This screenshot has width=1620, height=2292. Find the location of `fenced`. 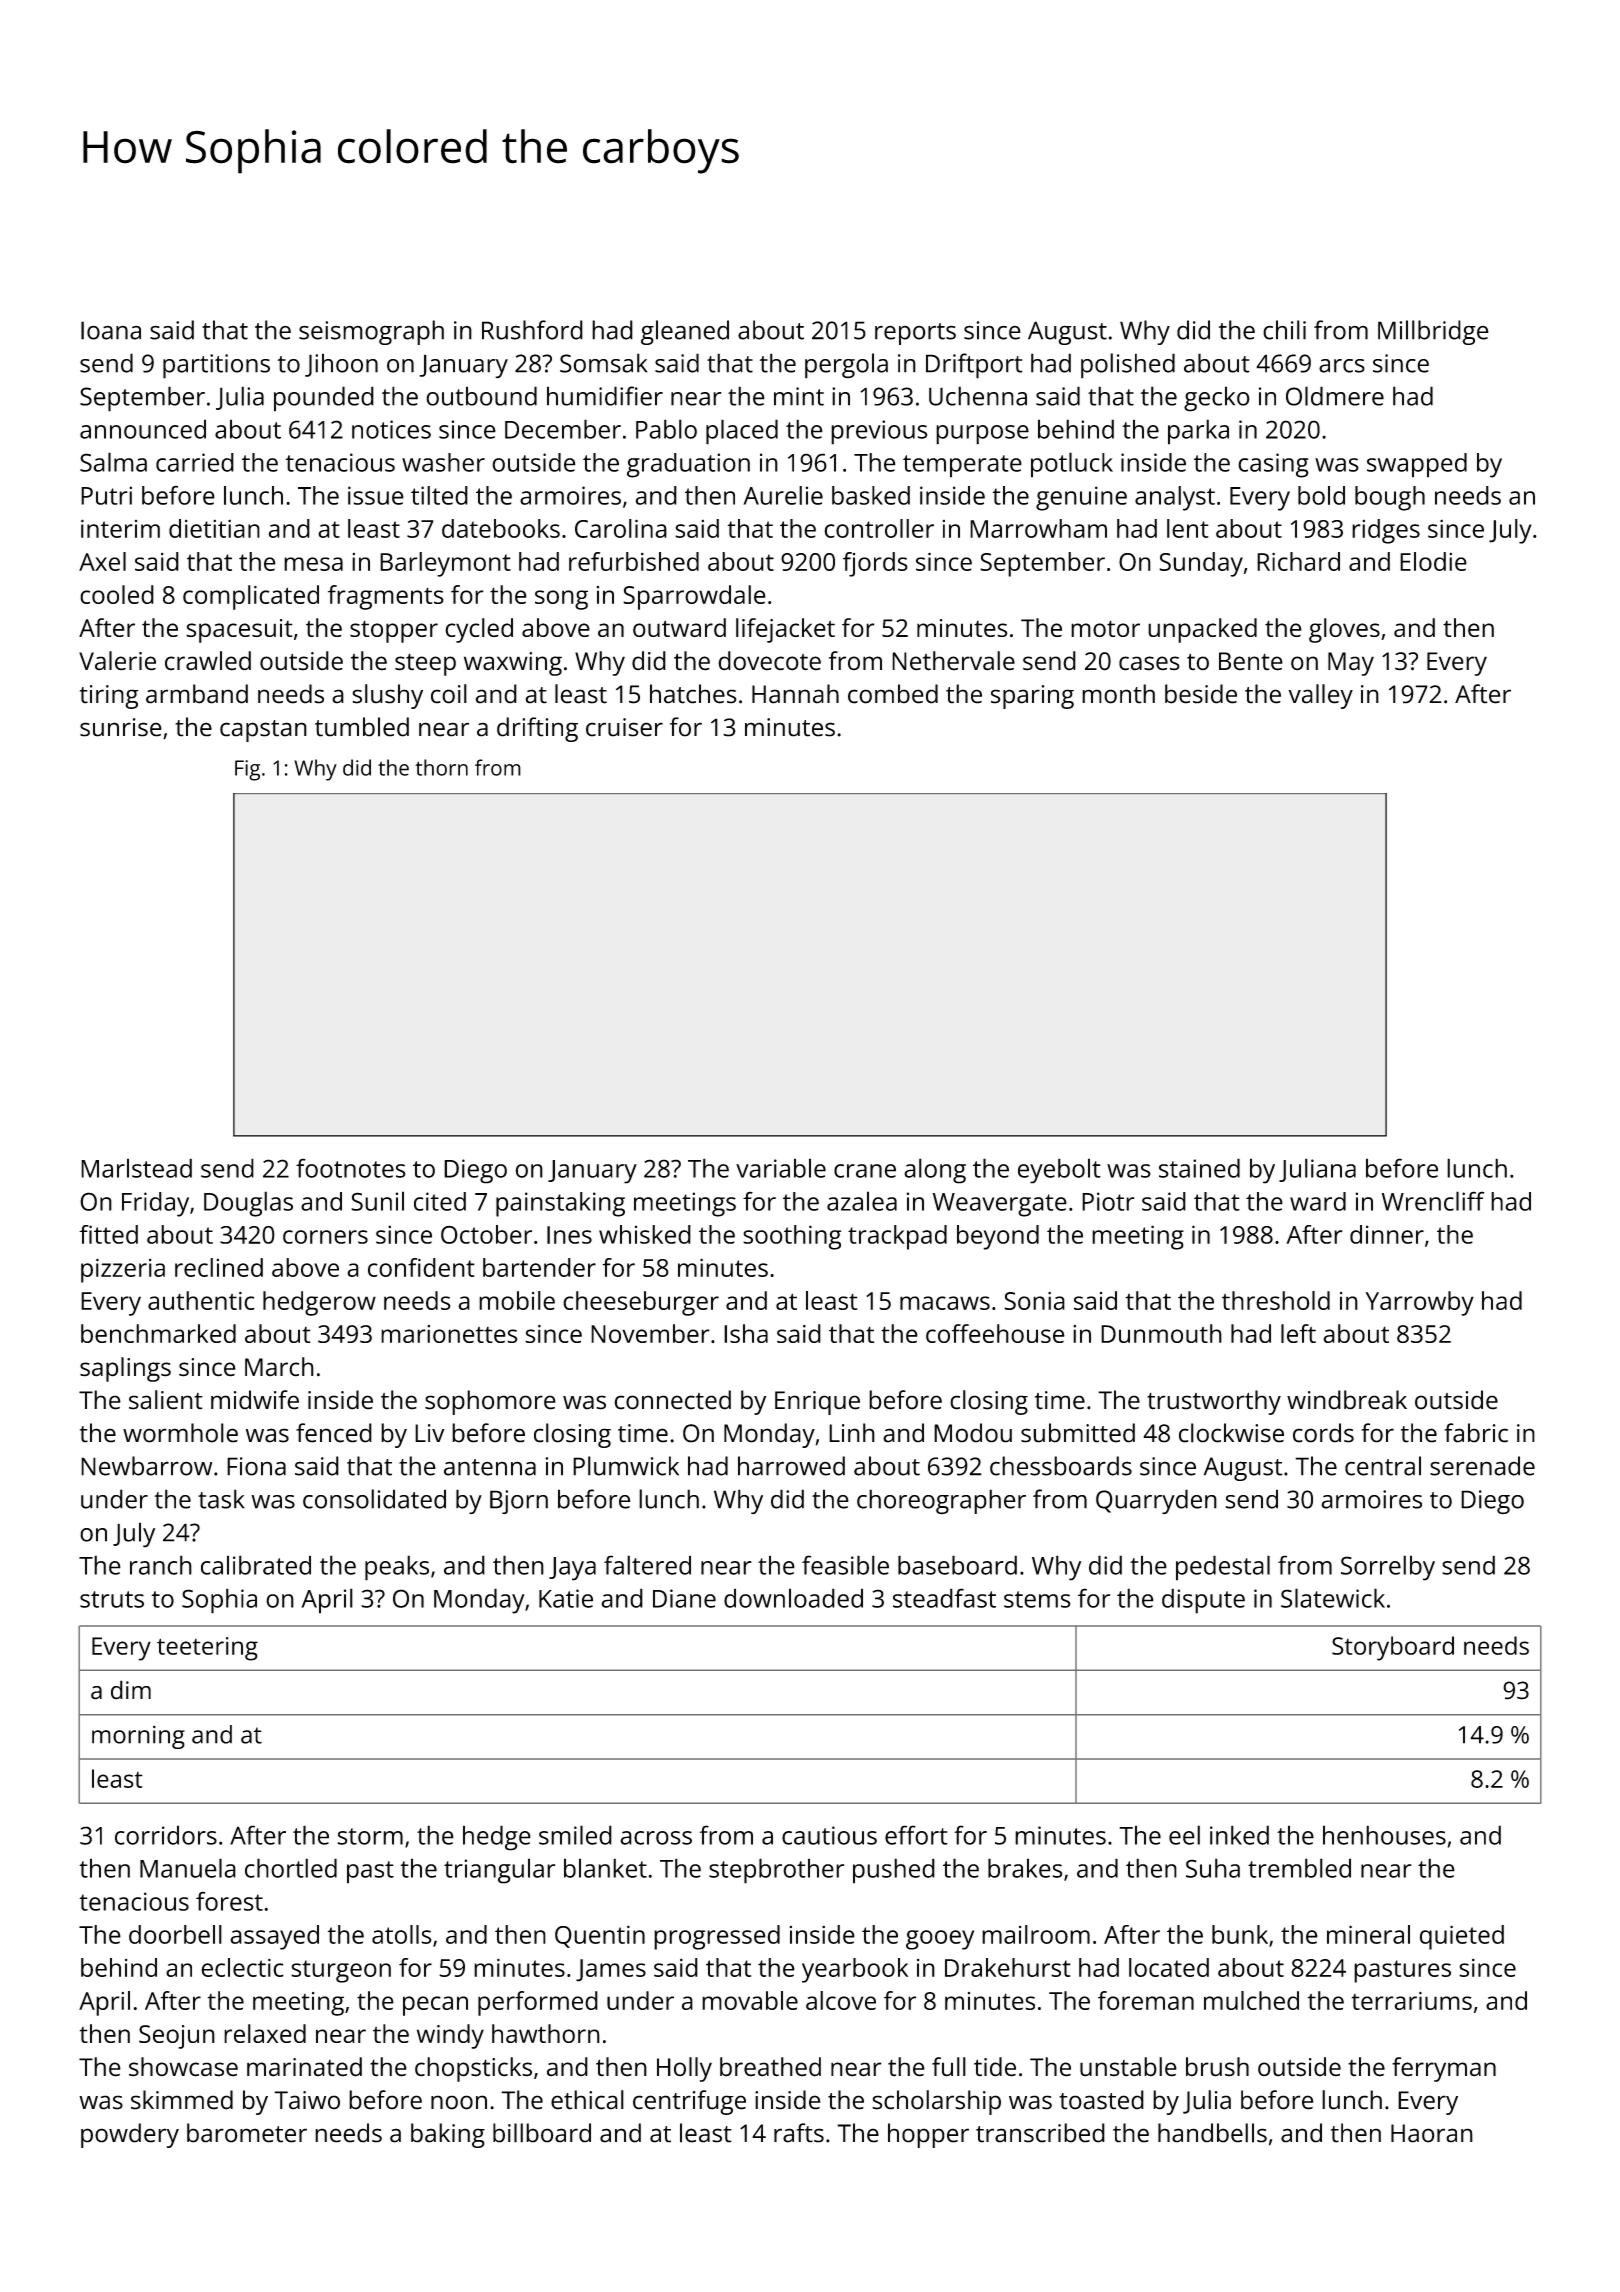

fenced is located at coordinates (334, 1433).
